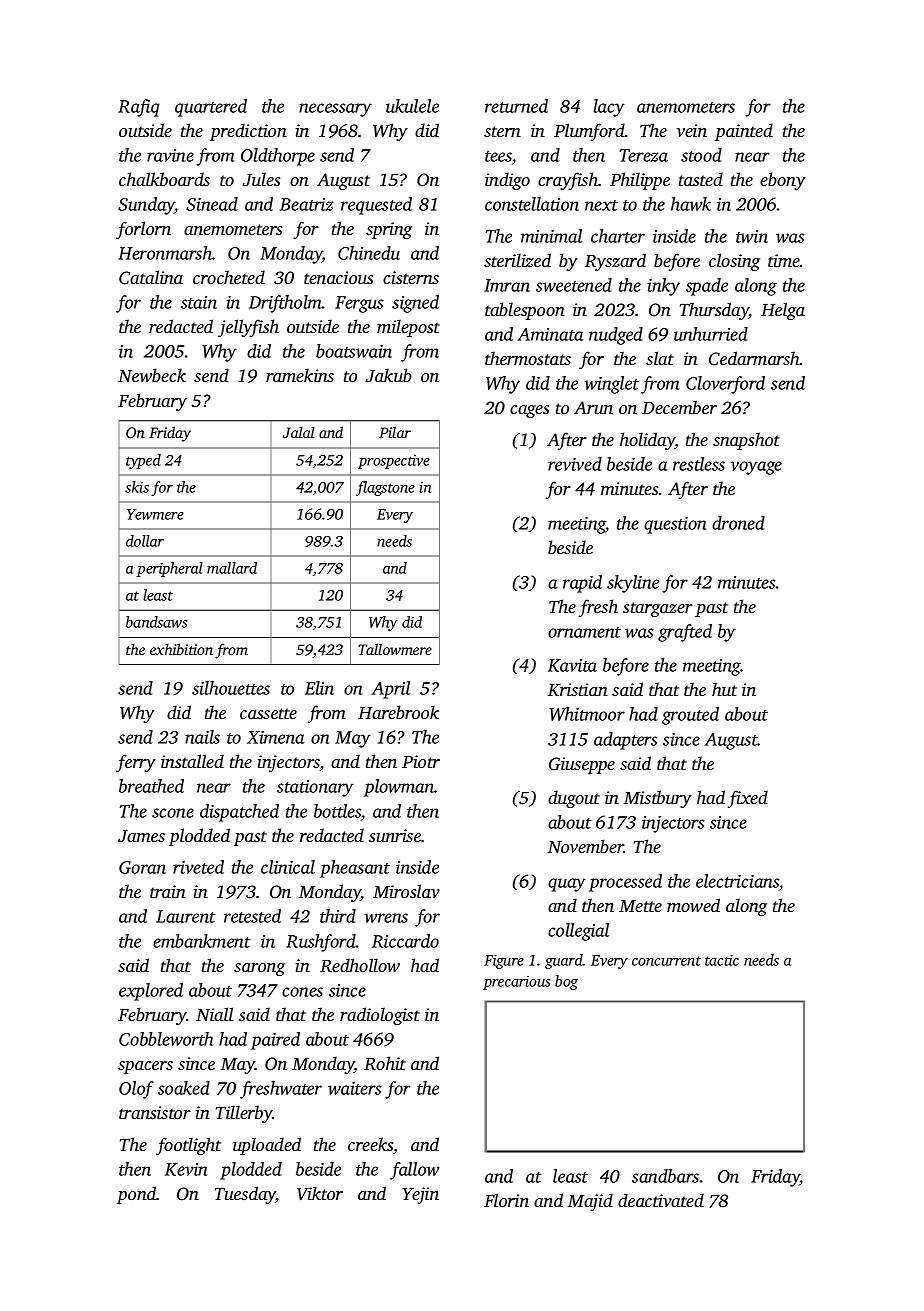 The height and width of the image is (1311, 924). What do you see at coordinates (589, 132) in the image?
I see `Plumford` at bounding box center [589, 132].
